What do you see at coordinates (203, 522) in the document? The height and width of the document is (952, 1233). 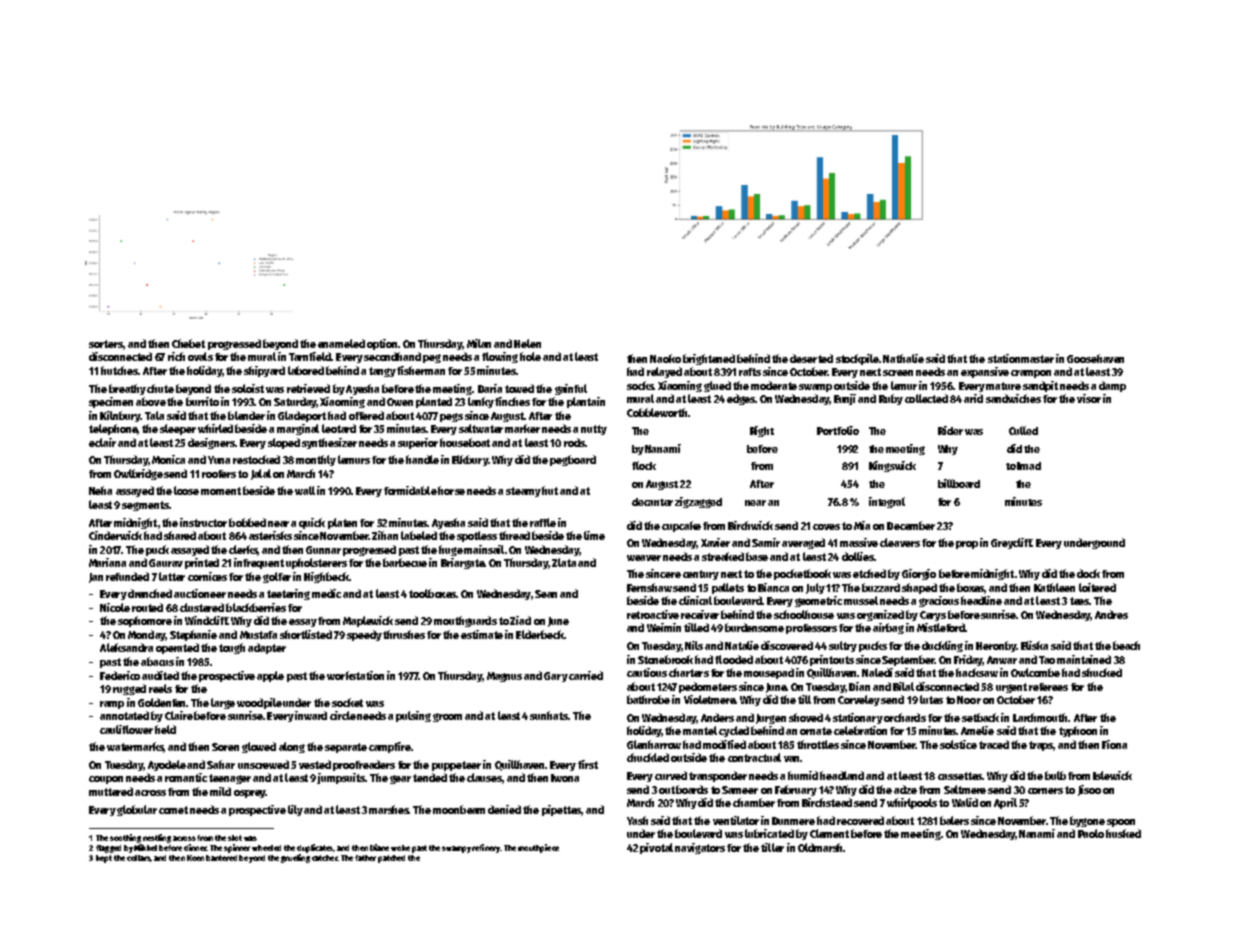 I see `instructor` at bounding box center [203, 522].
